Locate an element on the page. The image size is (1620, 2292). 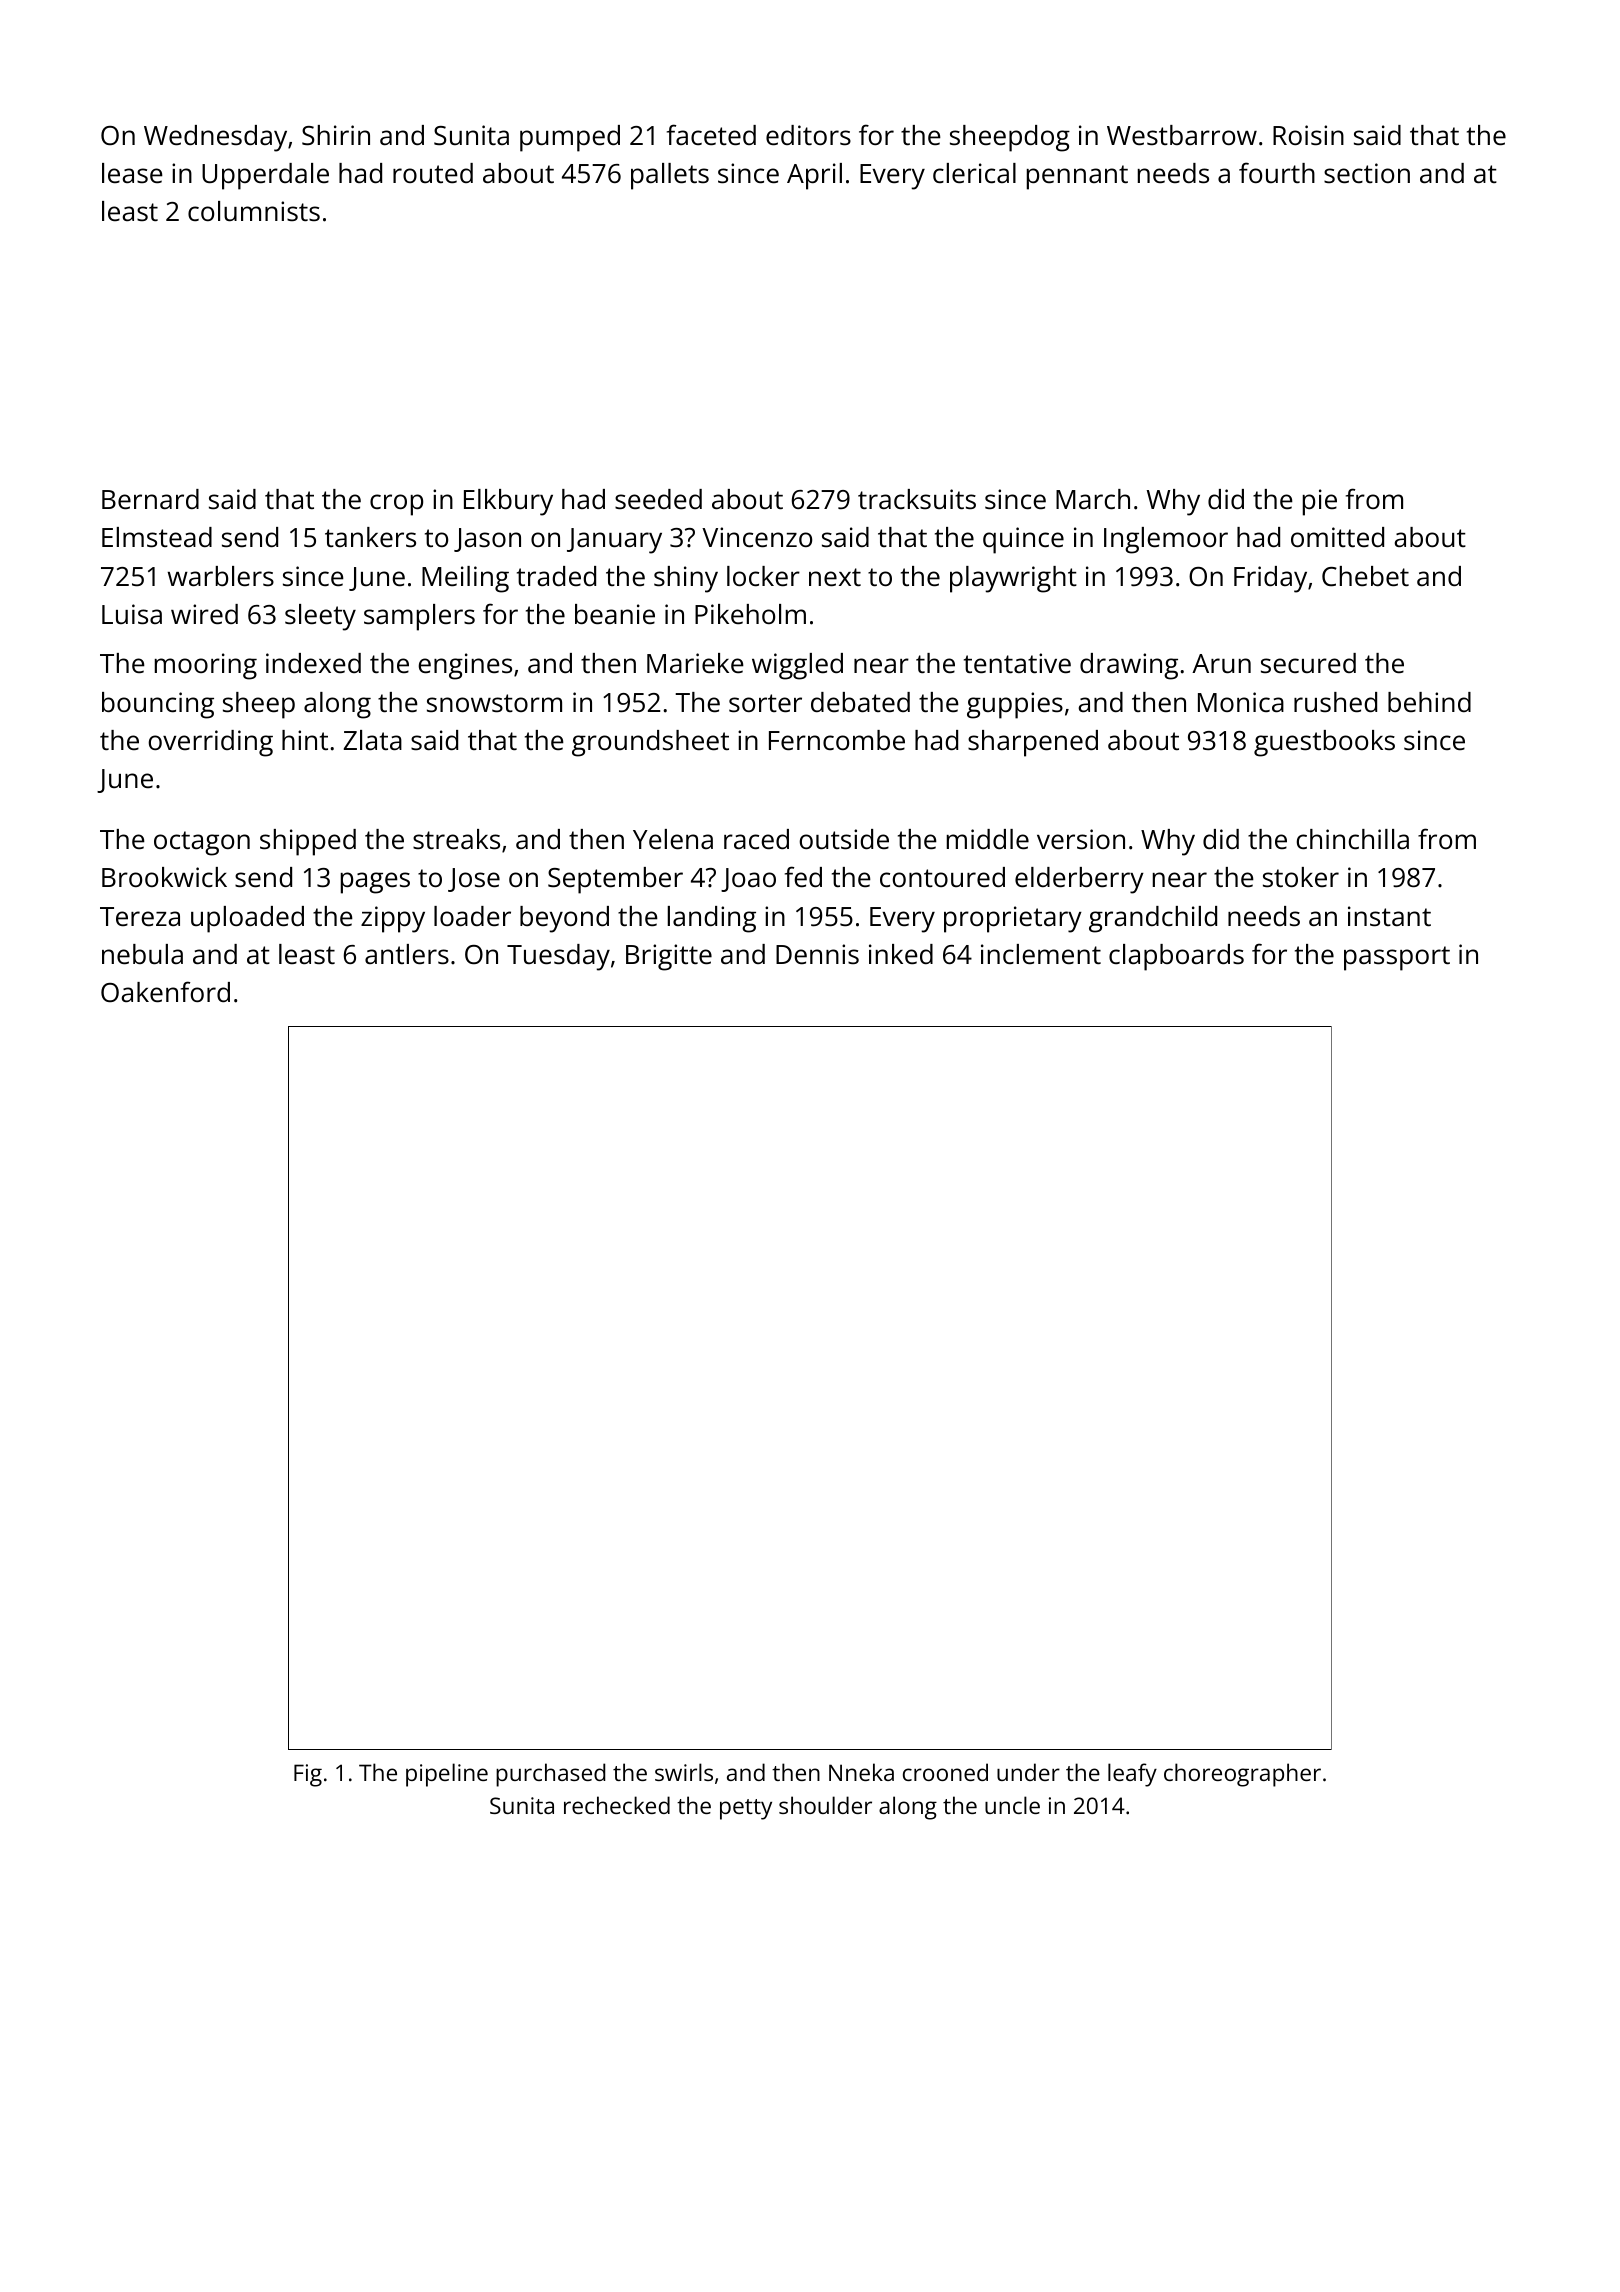
chinchilla is located at coordinates (1353, 839).
